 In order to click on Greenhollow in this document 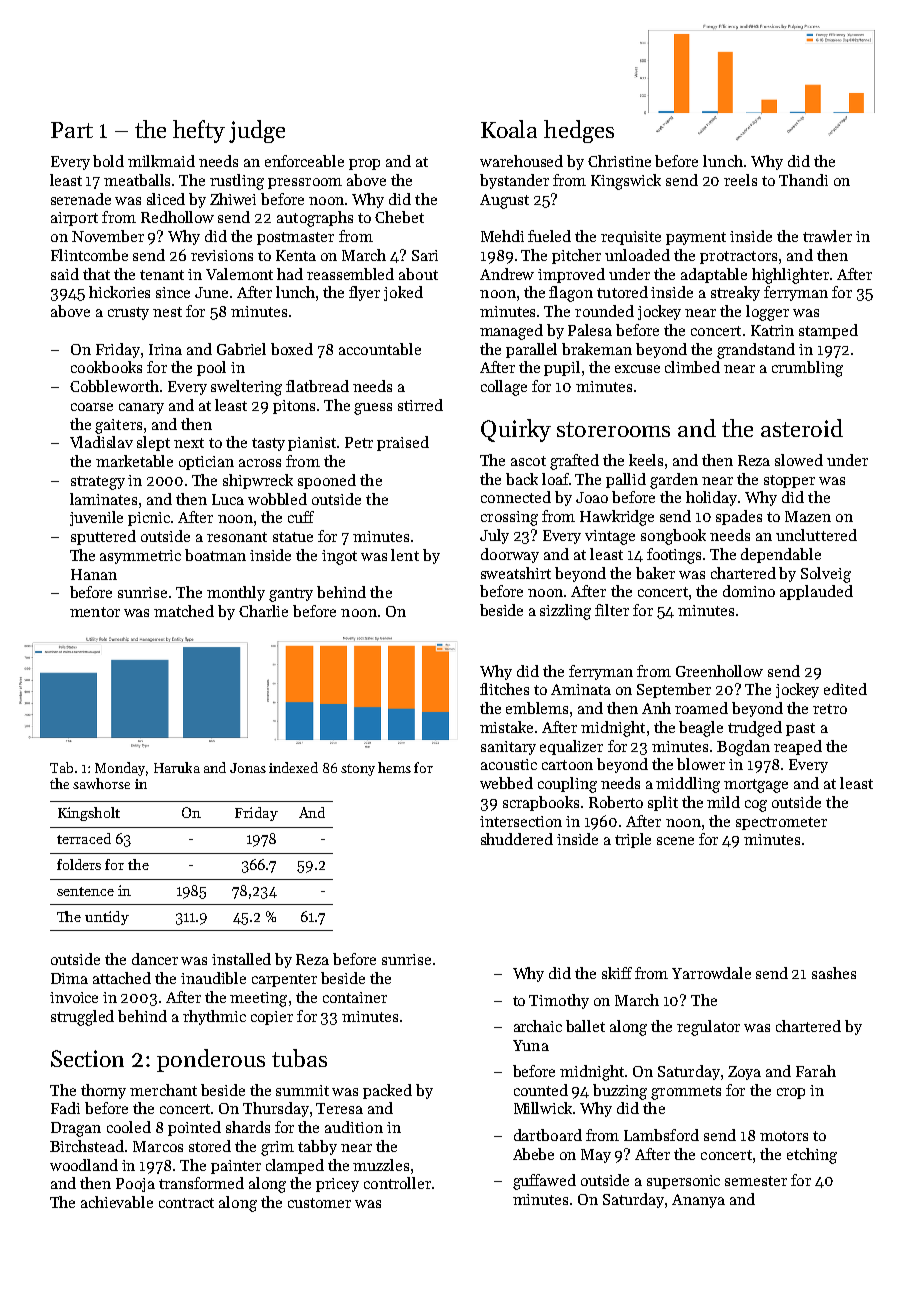, I will do `click(719, 671)`.
